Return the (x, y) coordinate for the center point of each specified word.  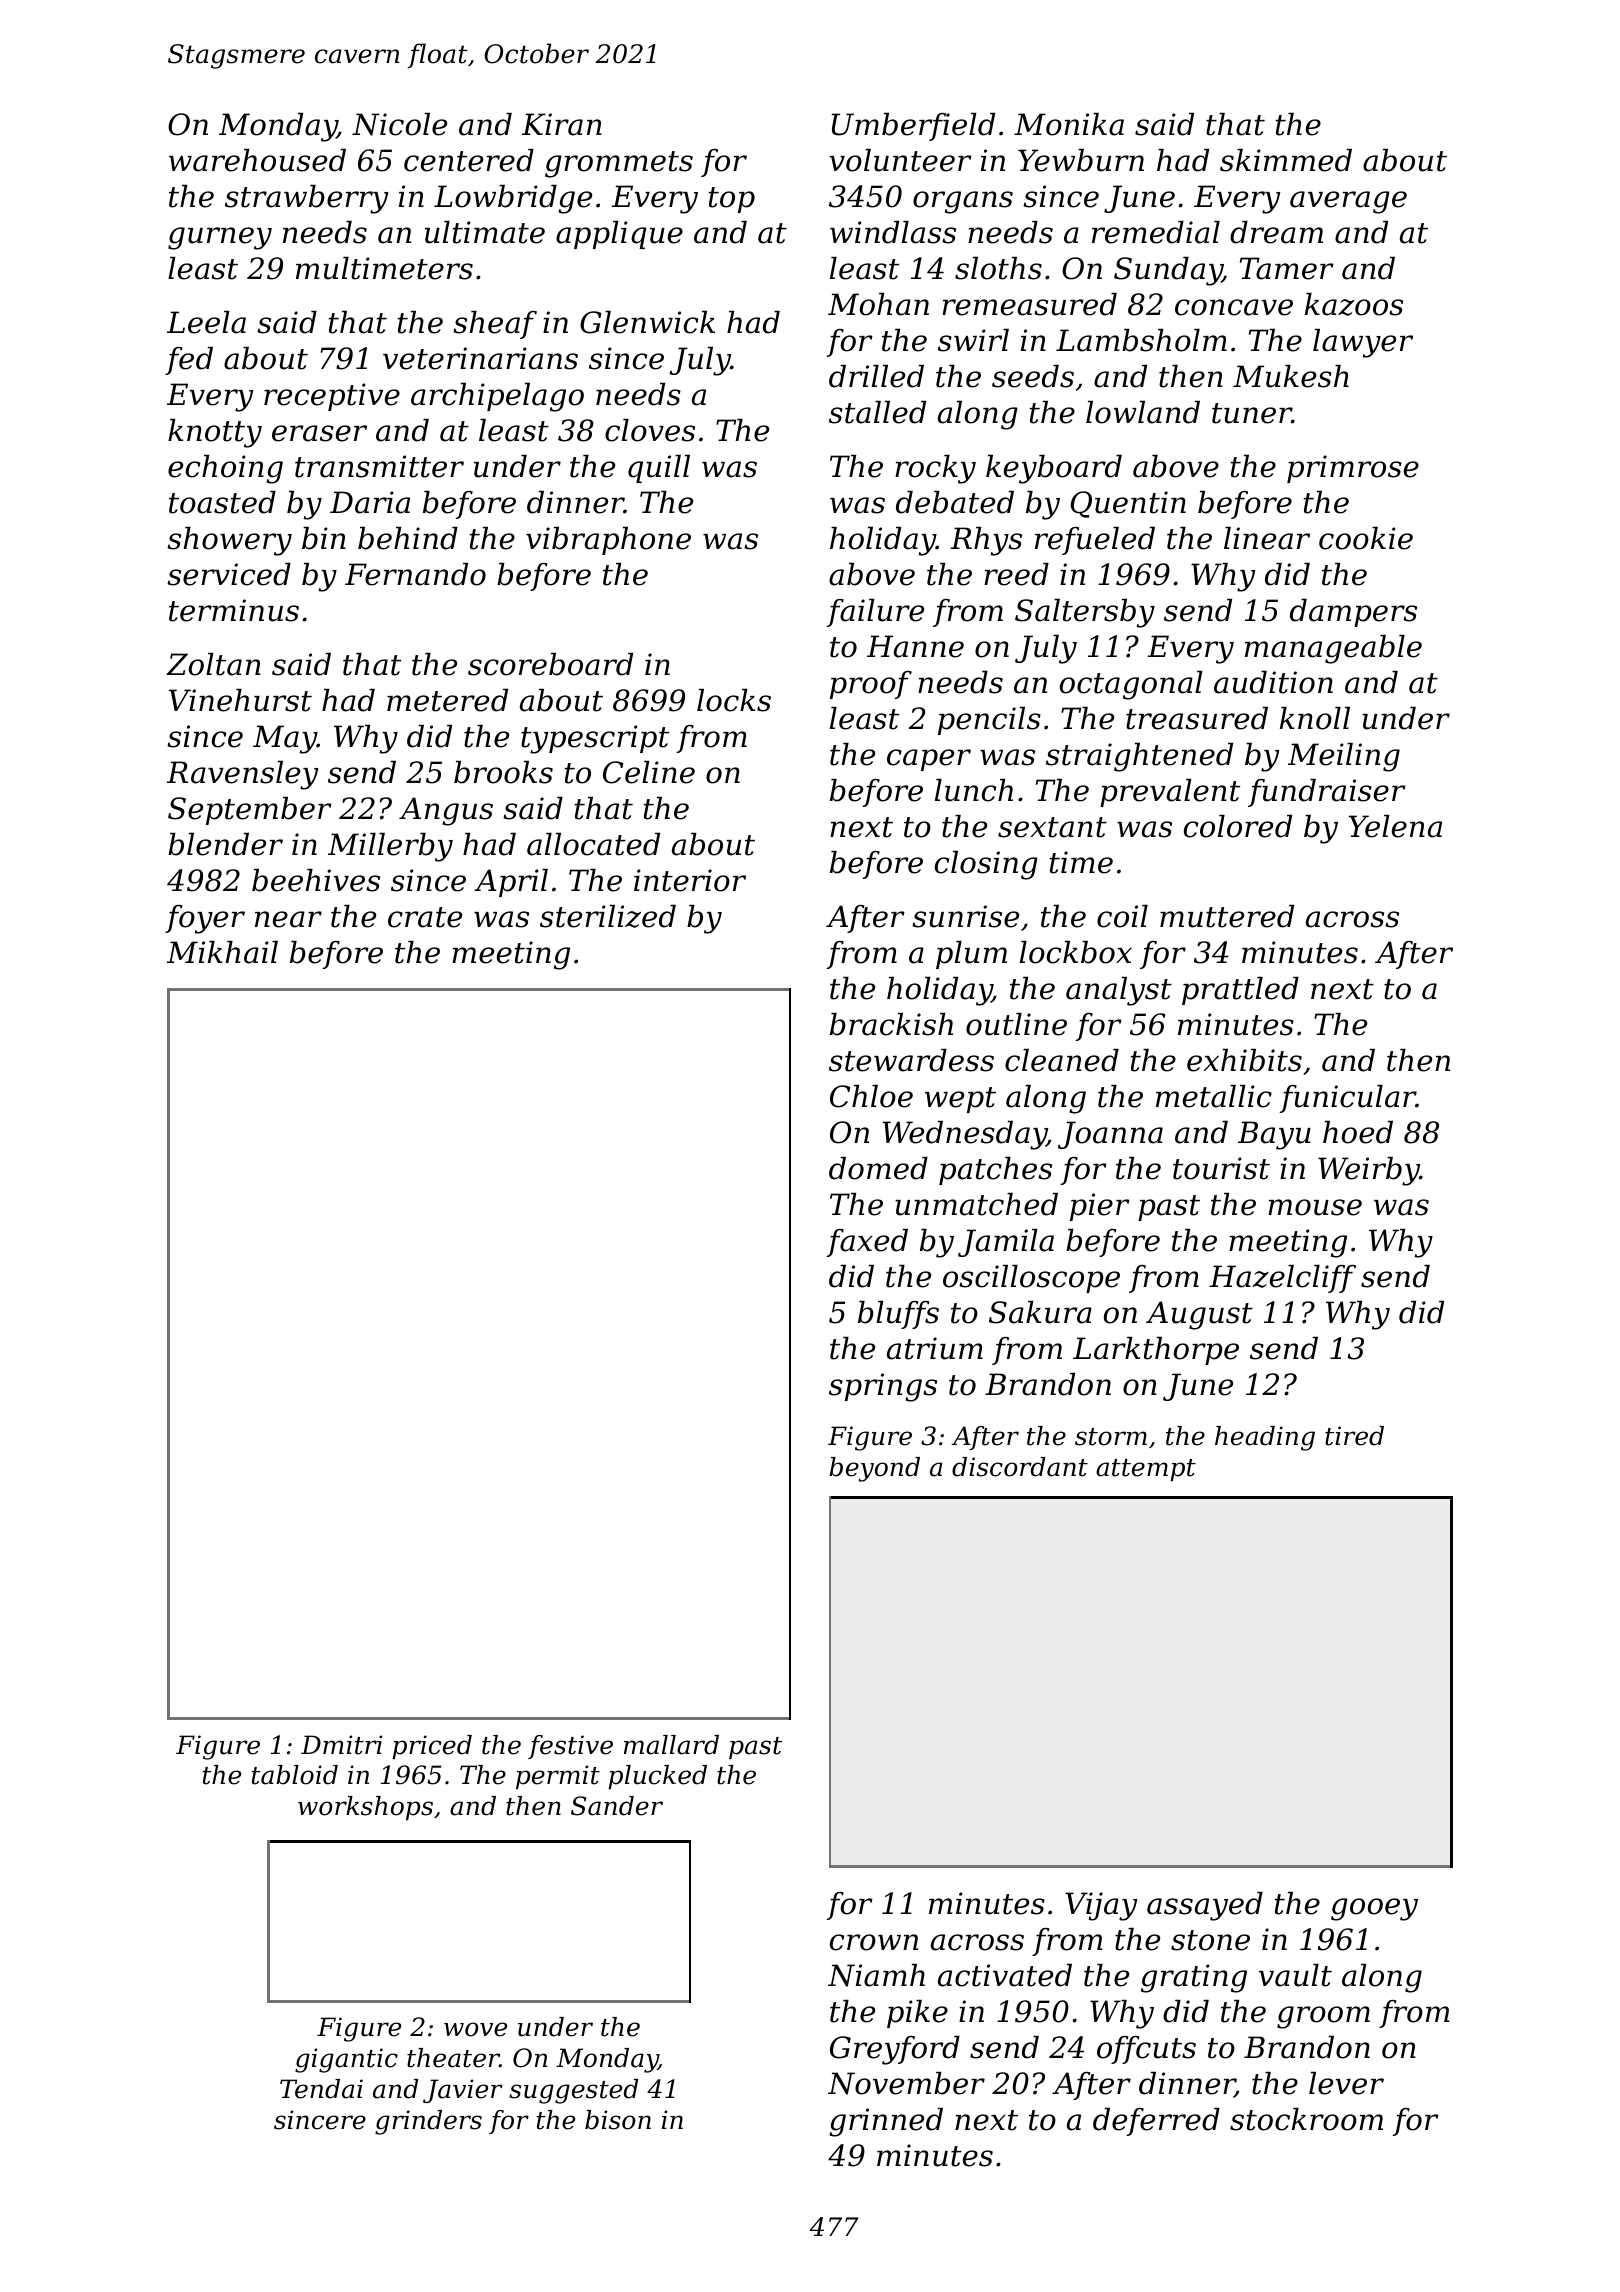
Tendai (321, 2089)
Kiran (562, 124)
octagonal (1131, 685)
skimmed (1286, 160)
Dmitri (341, 1745)
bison (618, 2120)
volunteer (901, 160)
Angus (446, 811)
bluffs (898, 1315)
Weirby (1369, 1171)
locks (734, 700)
